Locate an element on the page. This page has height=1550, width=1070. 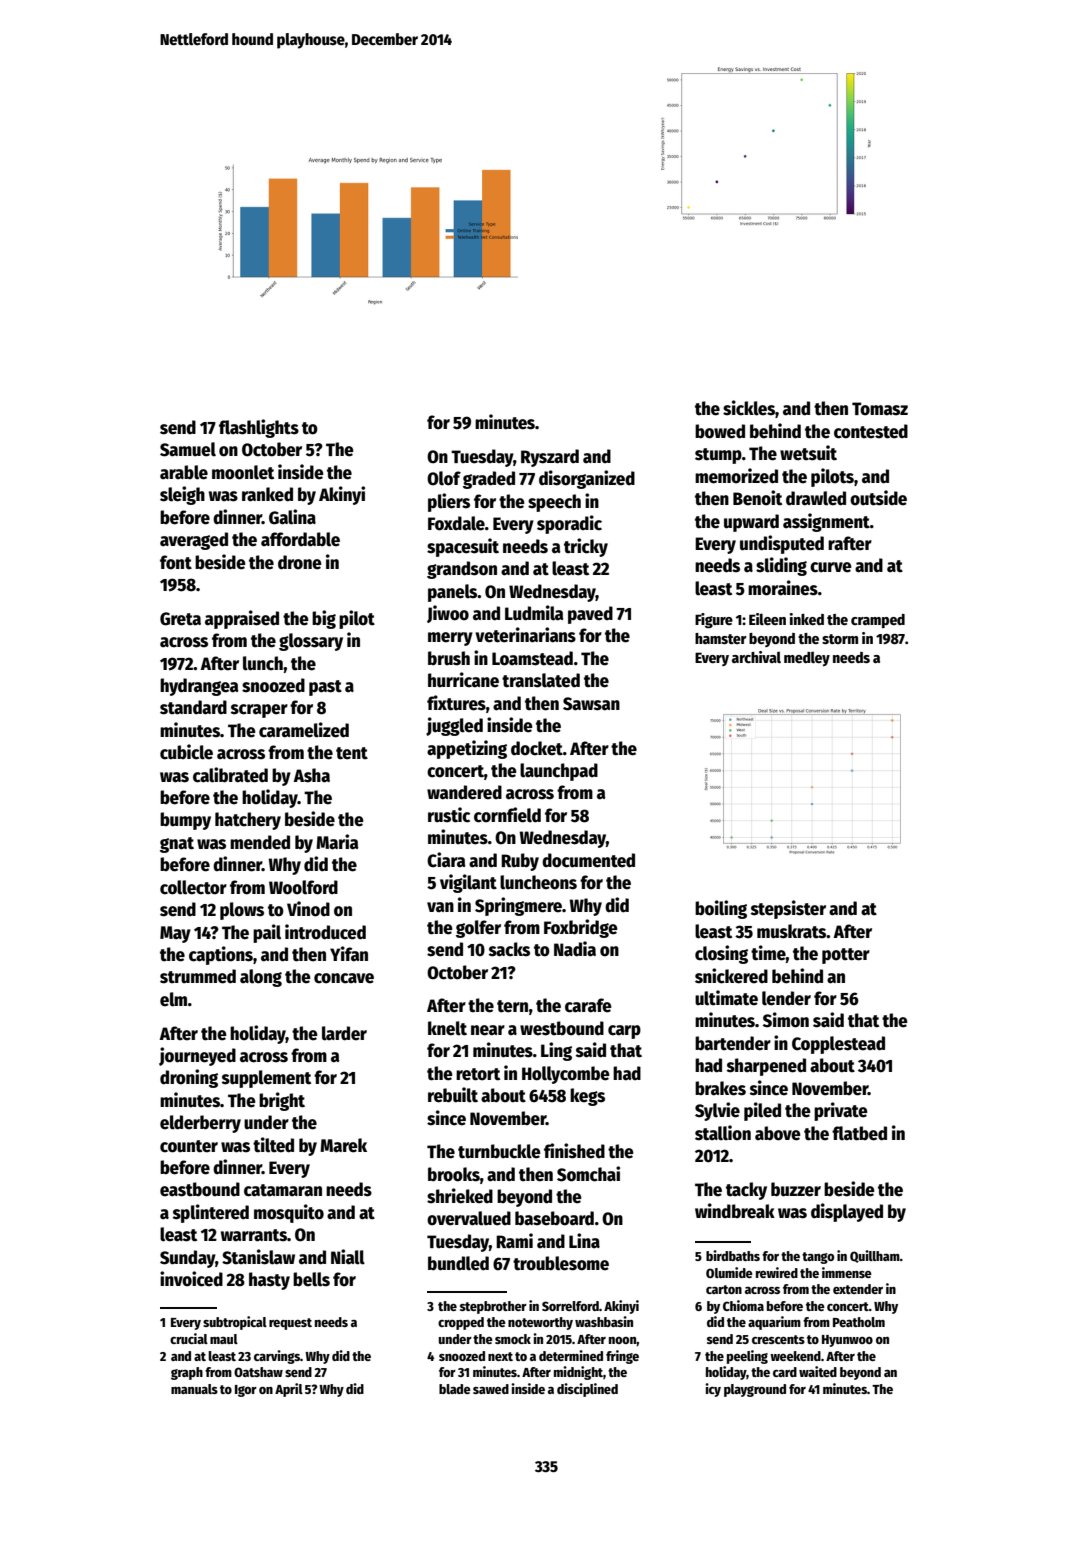
caramelized is located at coordinates (304, 730).
